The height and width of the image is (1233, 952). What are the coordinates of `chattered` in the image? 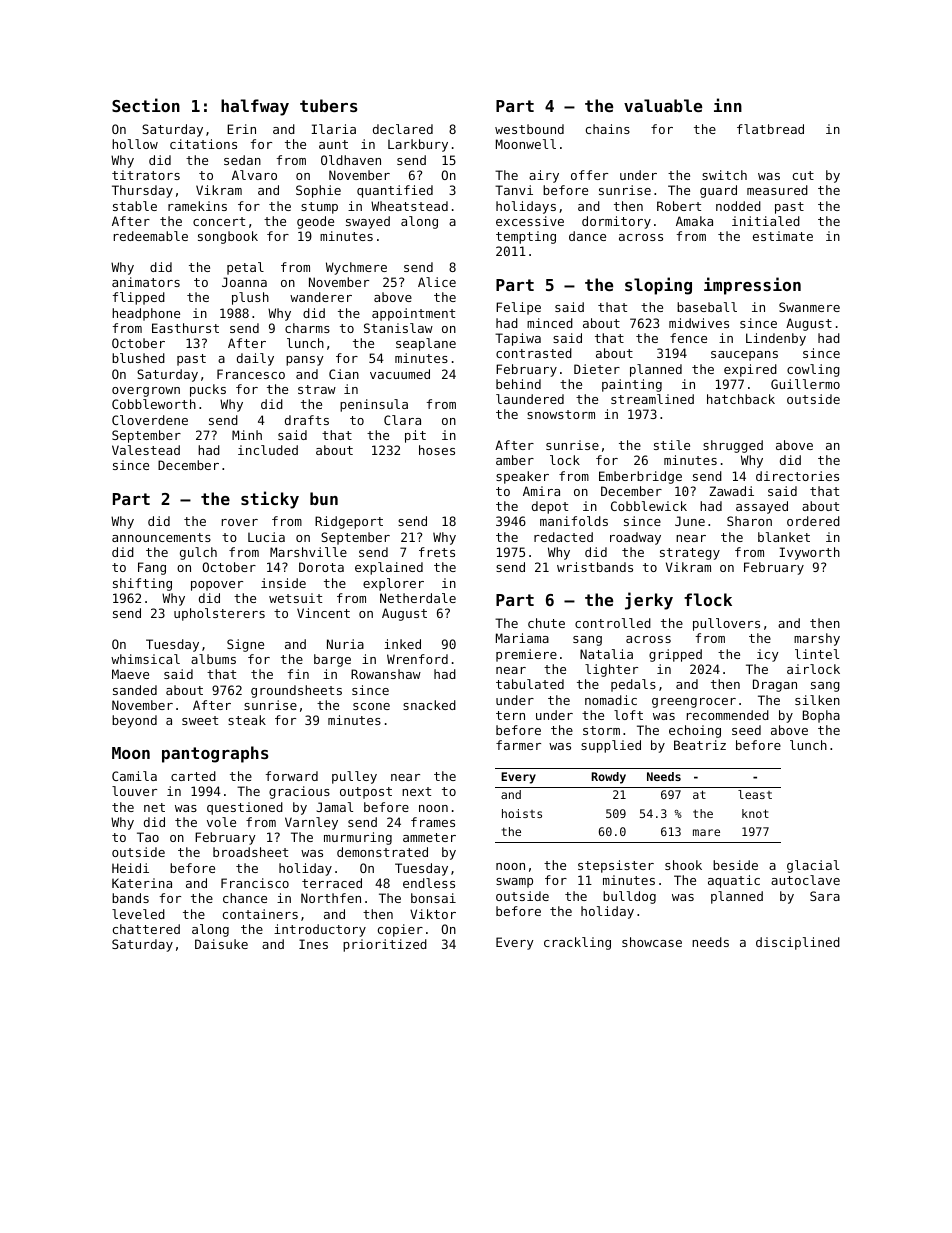 It's located at (146, 929).
